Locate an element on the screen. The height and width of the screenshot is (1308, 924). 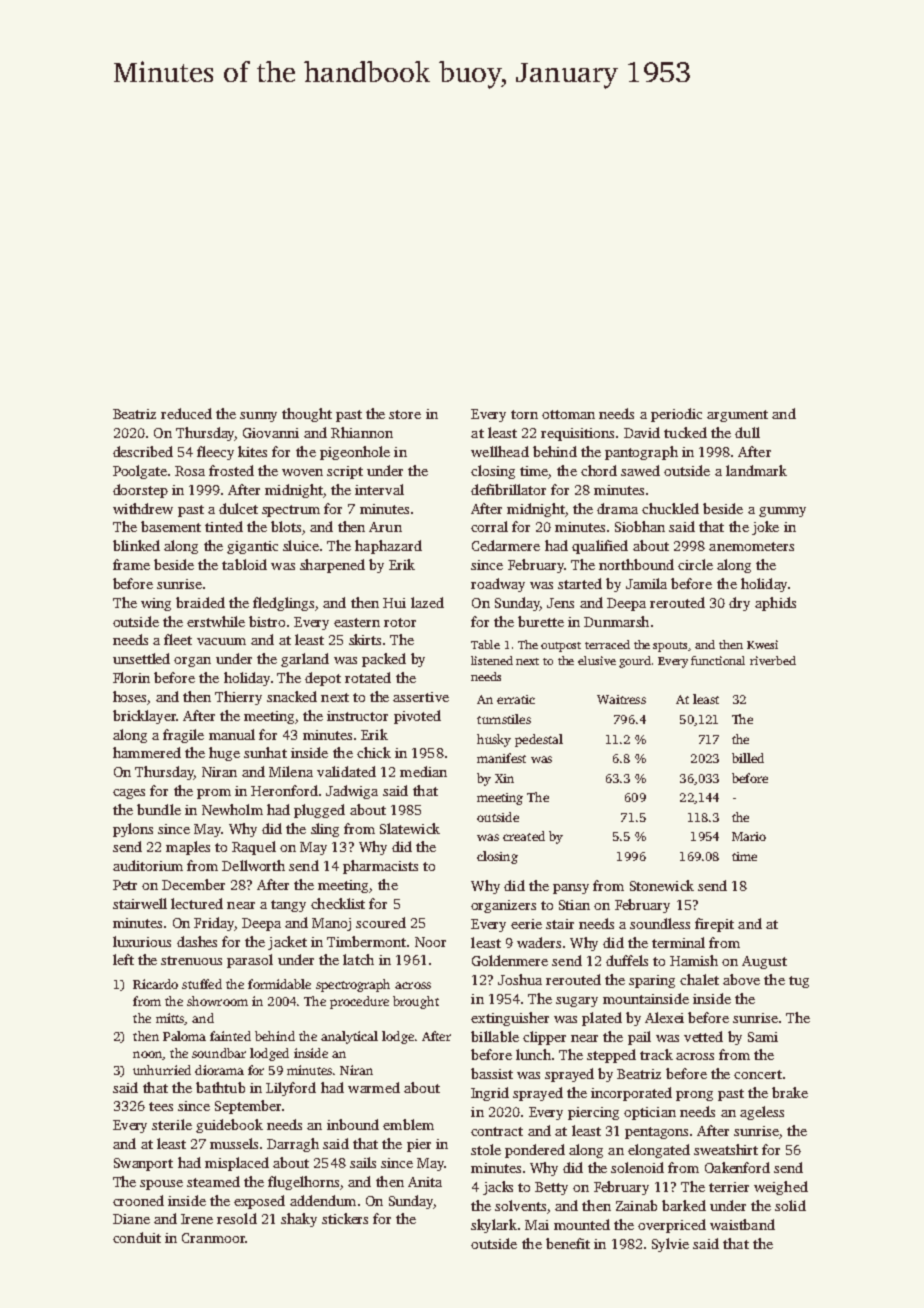
Paloma is located at coordinates (184, 1036).
